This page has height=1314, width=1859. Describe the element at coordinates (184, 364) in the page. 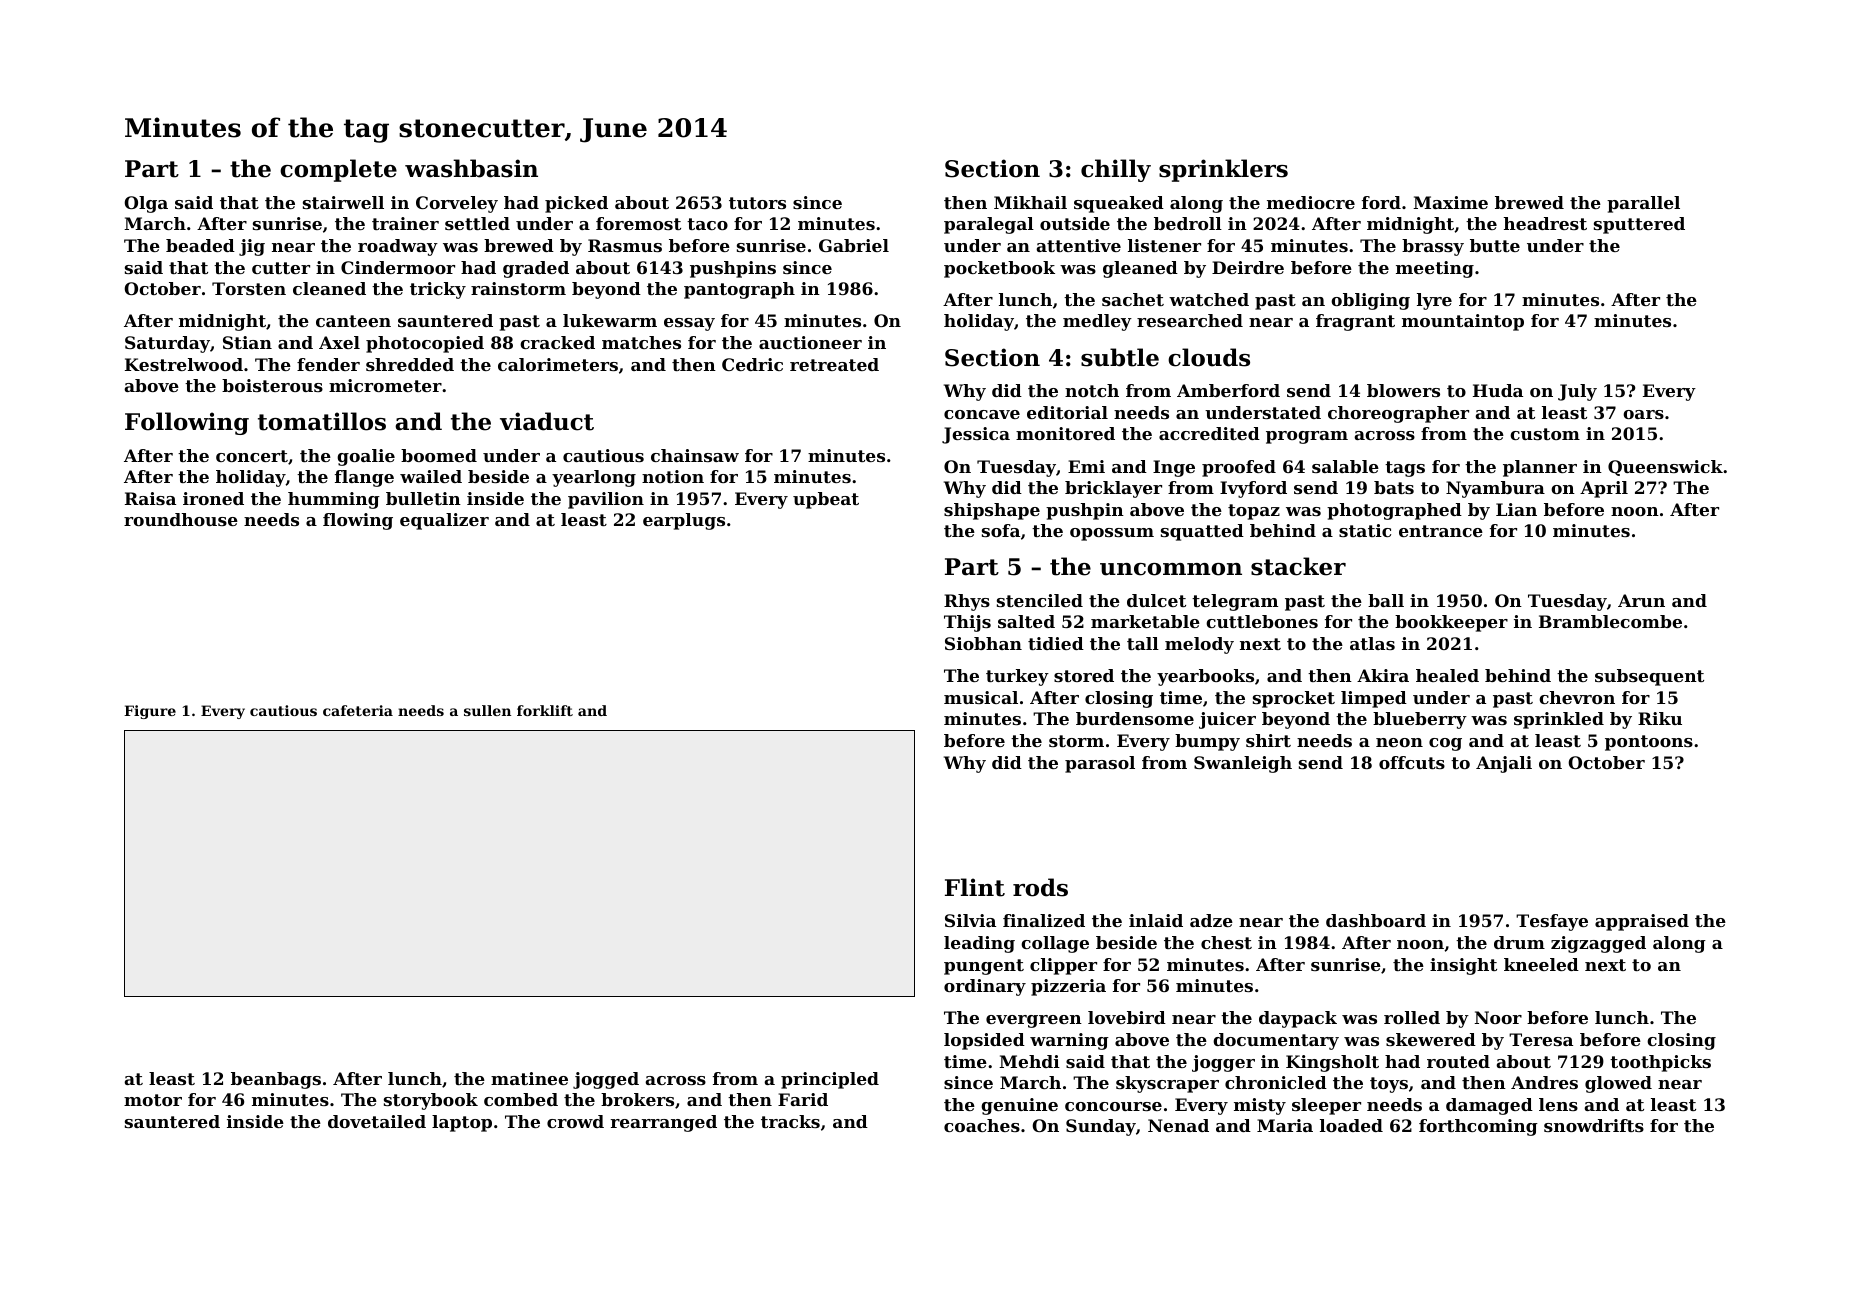

I see `Kestrelwood` at that location.
